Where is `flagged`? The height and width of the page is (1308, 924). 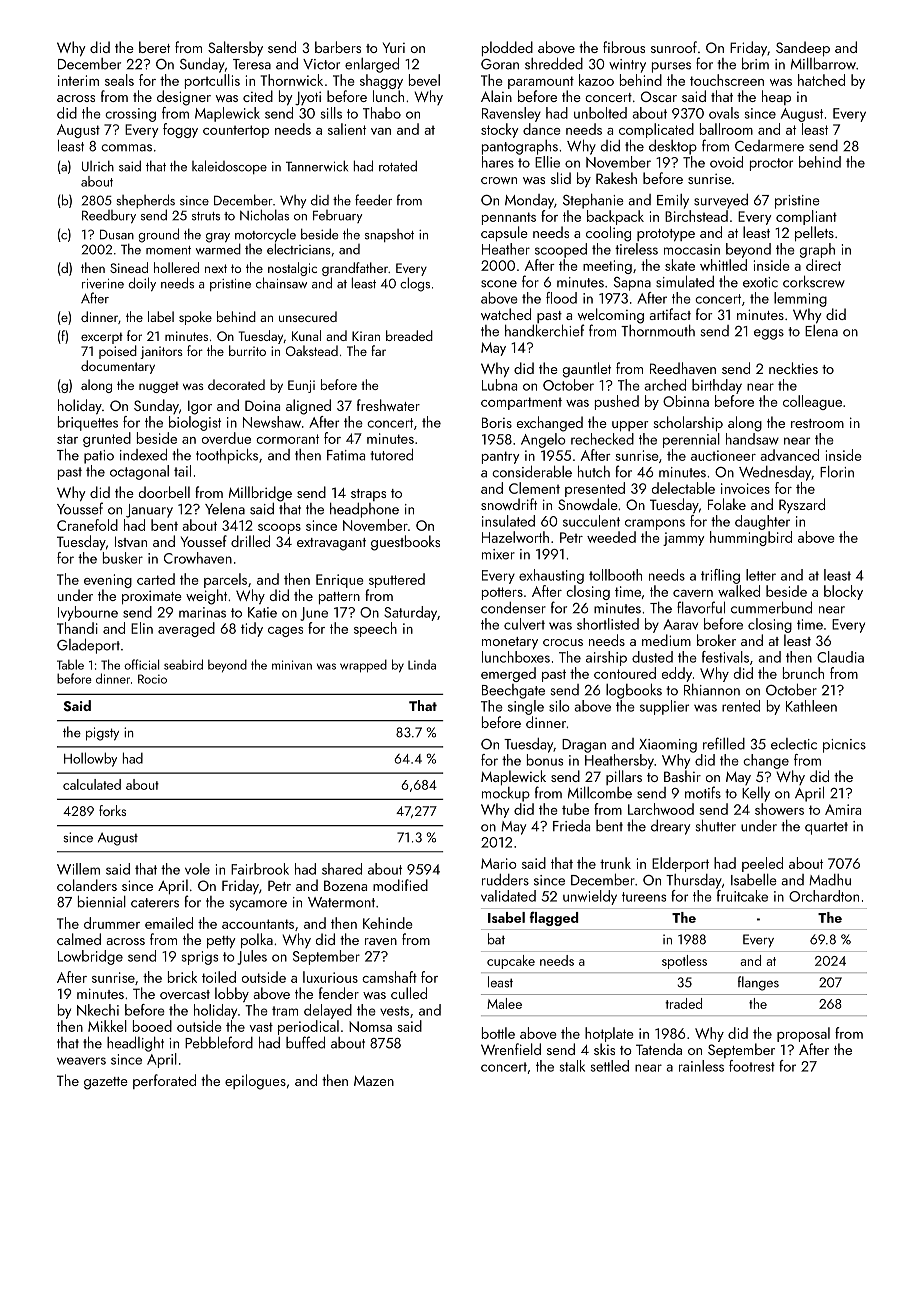 flagged is located at coordinates (554, 918).
